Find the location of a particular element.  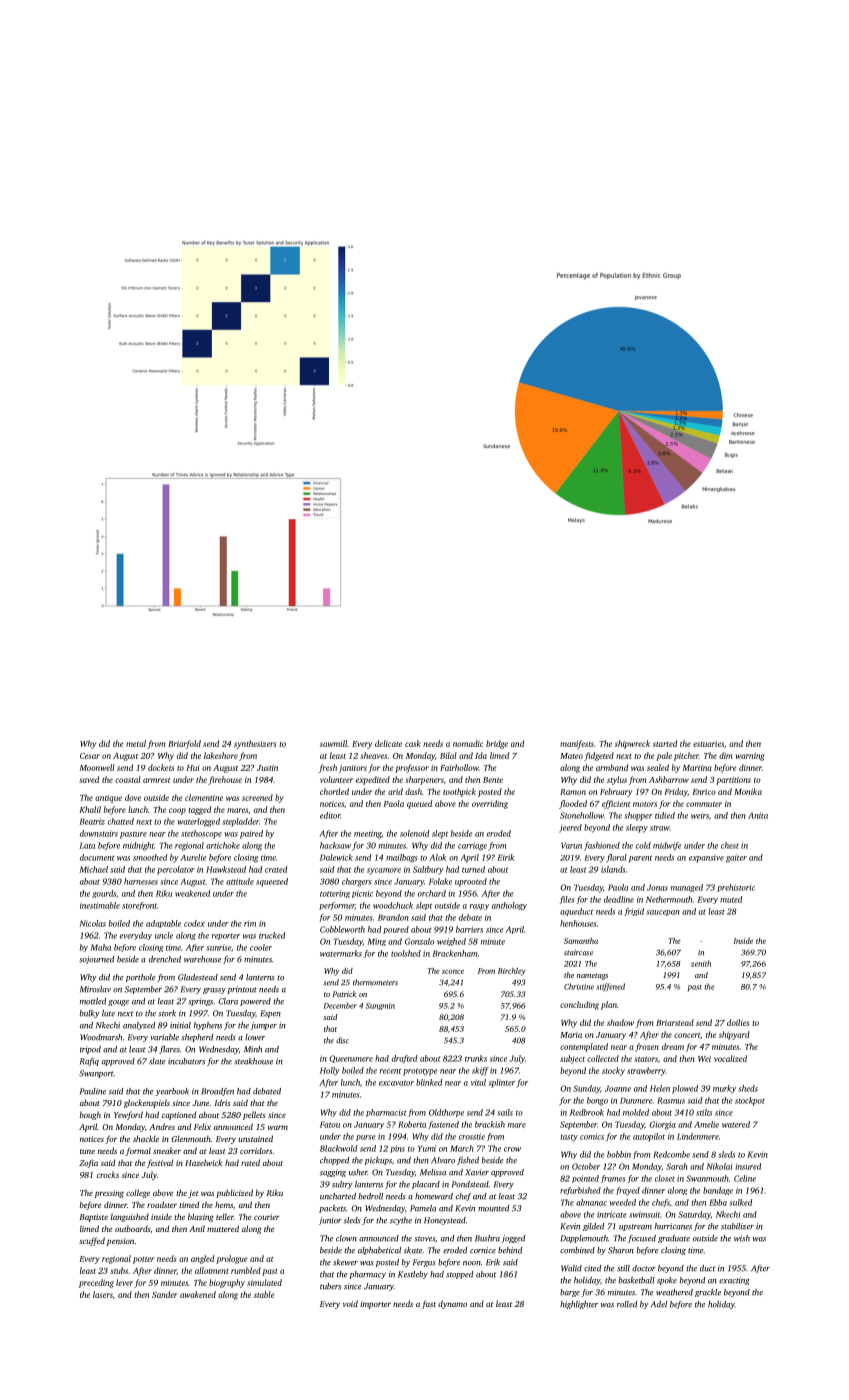

lasers is located at coordinates (103, 1294).
